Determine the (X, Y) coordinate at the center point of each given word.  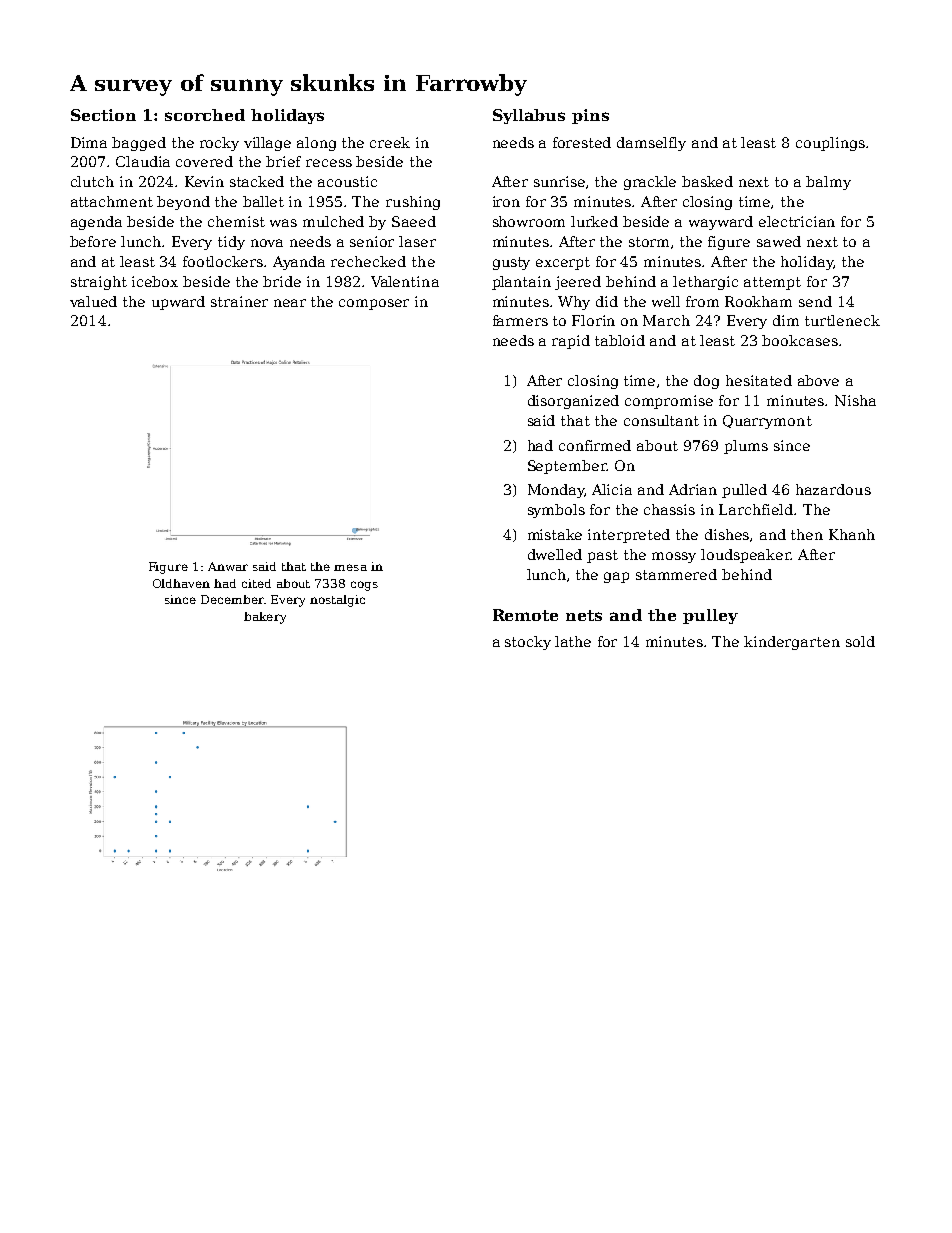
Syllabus (529, 116)
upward (178, 303)
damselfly (651, 144)
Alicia (612, 489)
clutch (92, 181)
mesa (350, 567)
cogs (364, 586)
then (807, 534)
